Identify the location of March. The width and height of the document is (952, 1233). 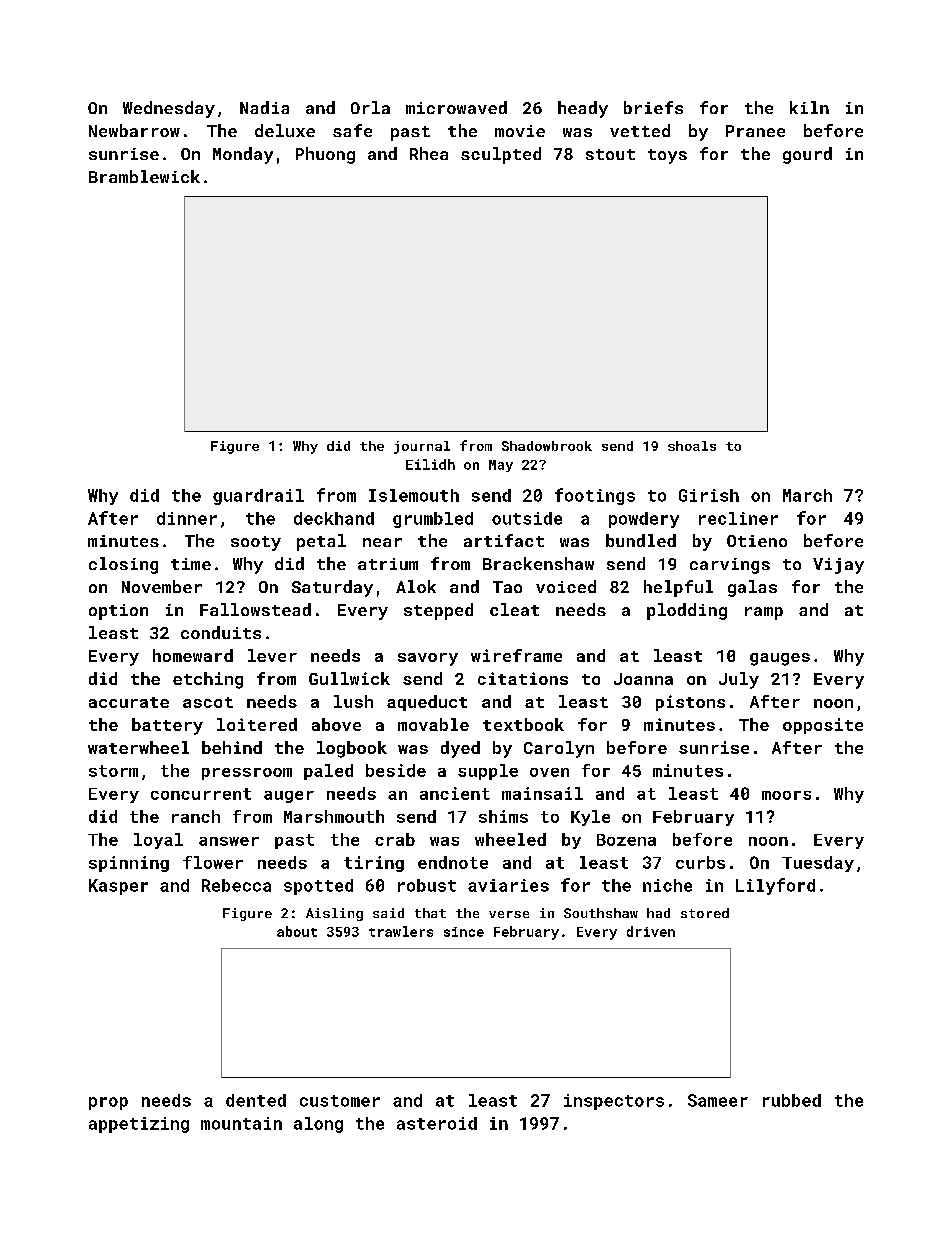
(807, 495).
